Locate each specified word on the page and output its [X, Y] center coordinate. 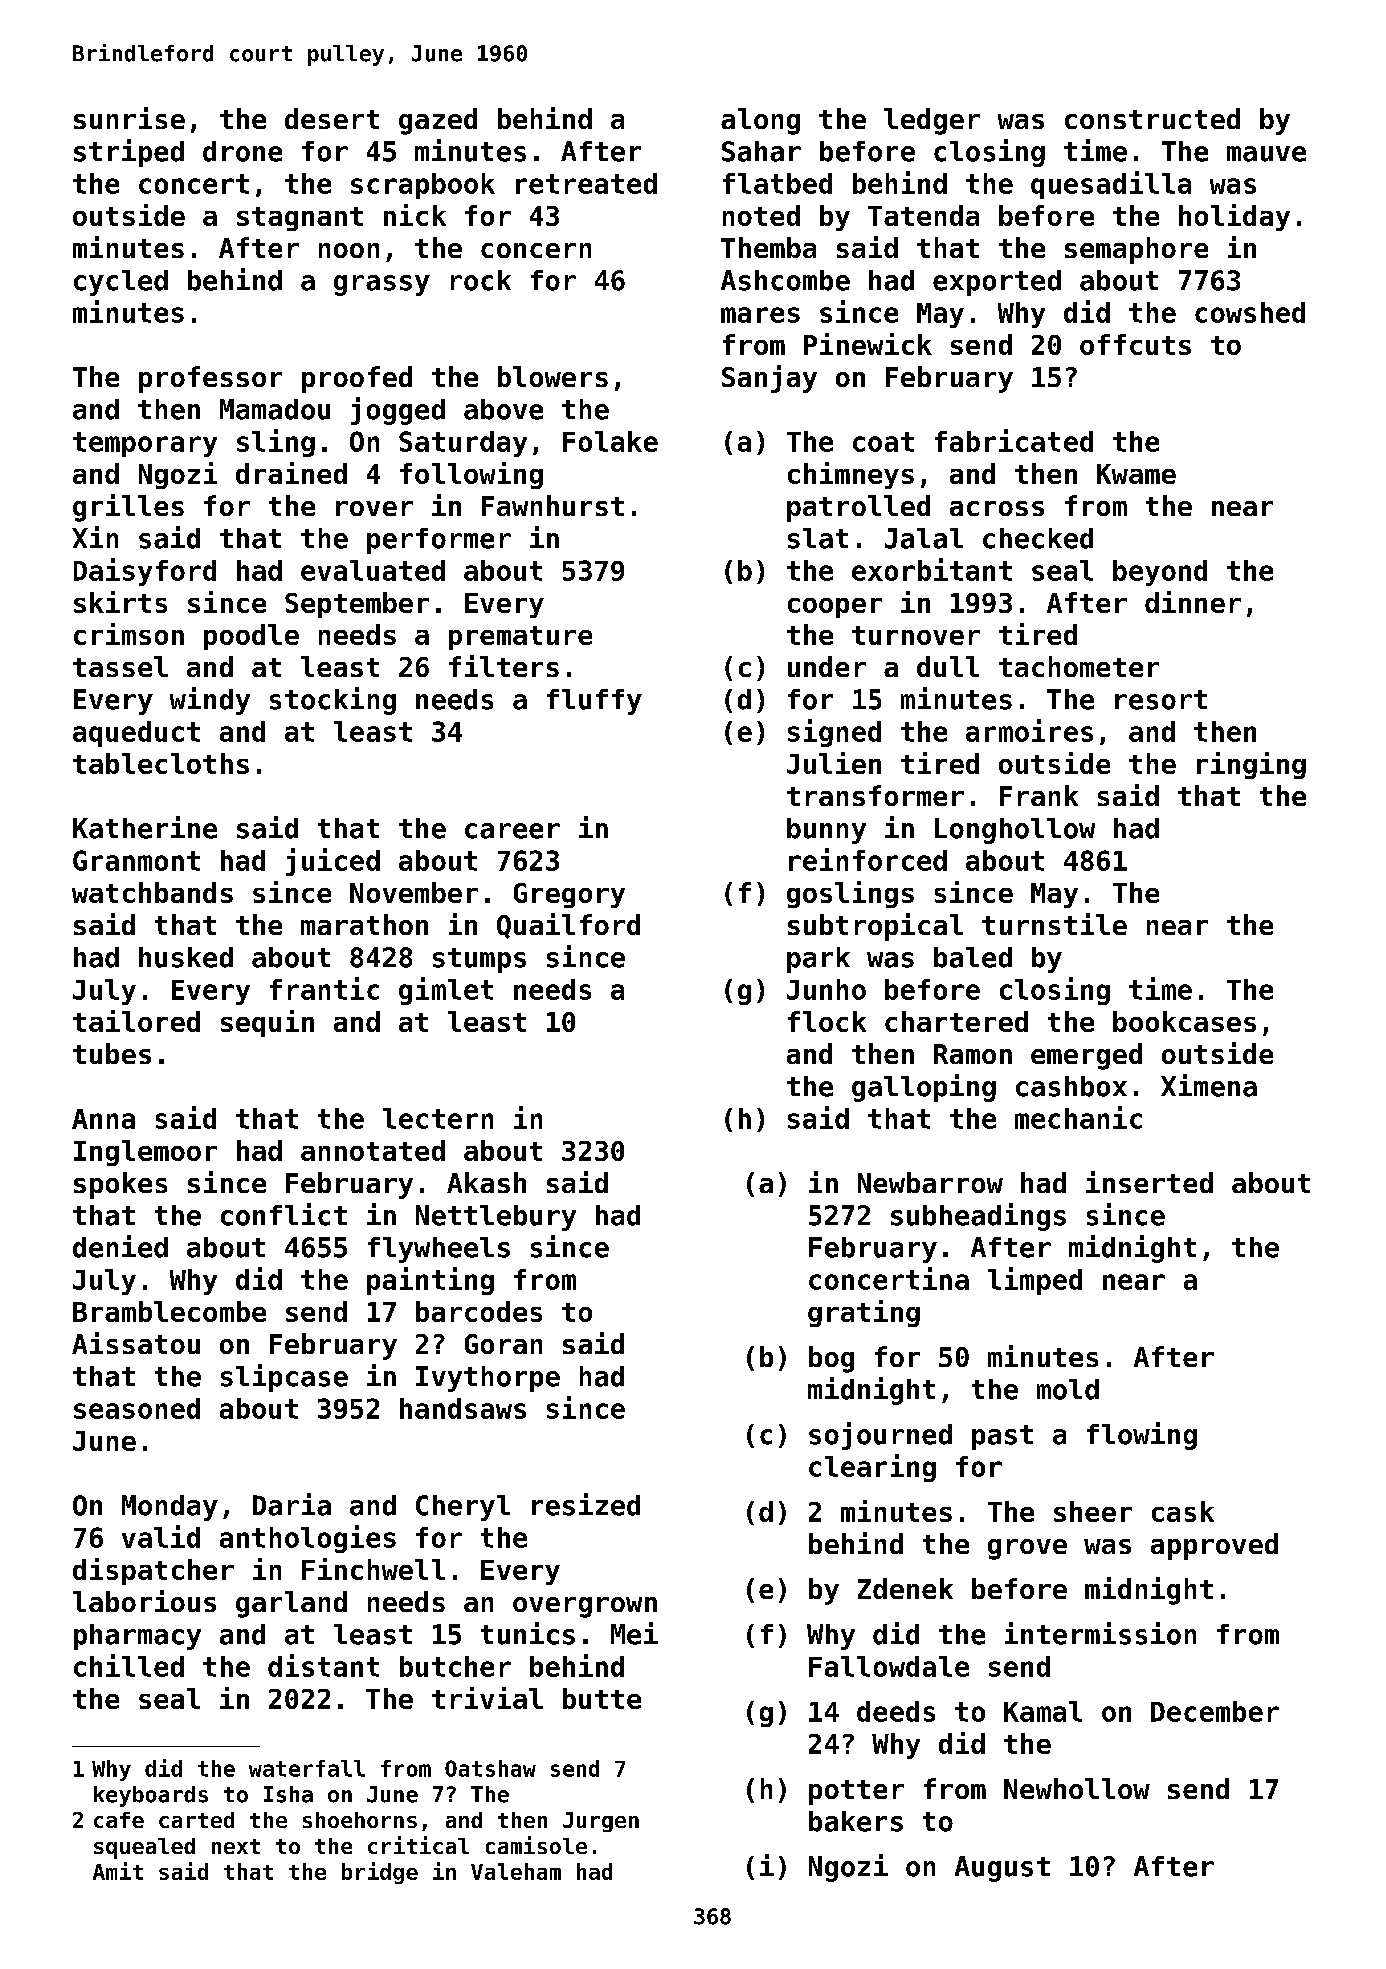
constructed [1152, 118]
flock [827, 1021]
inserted [1149, 1182]
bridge [380, 1873]
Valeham [516, 1871]
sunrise [129, 118]
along [760, 121]
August [1002, 1869]
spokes [120, 1185]
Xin [95, 537]
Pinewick [868, 344]
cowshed [1250, 312]
